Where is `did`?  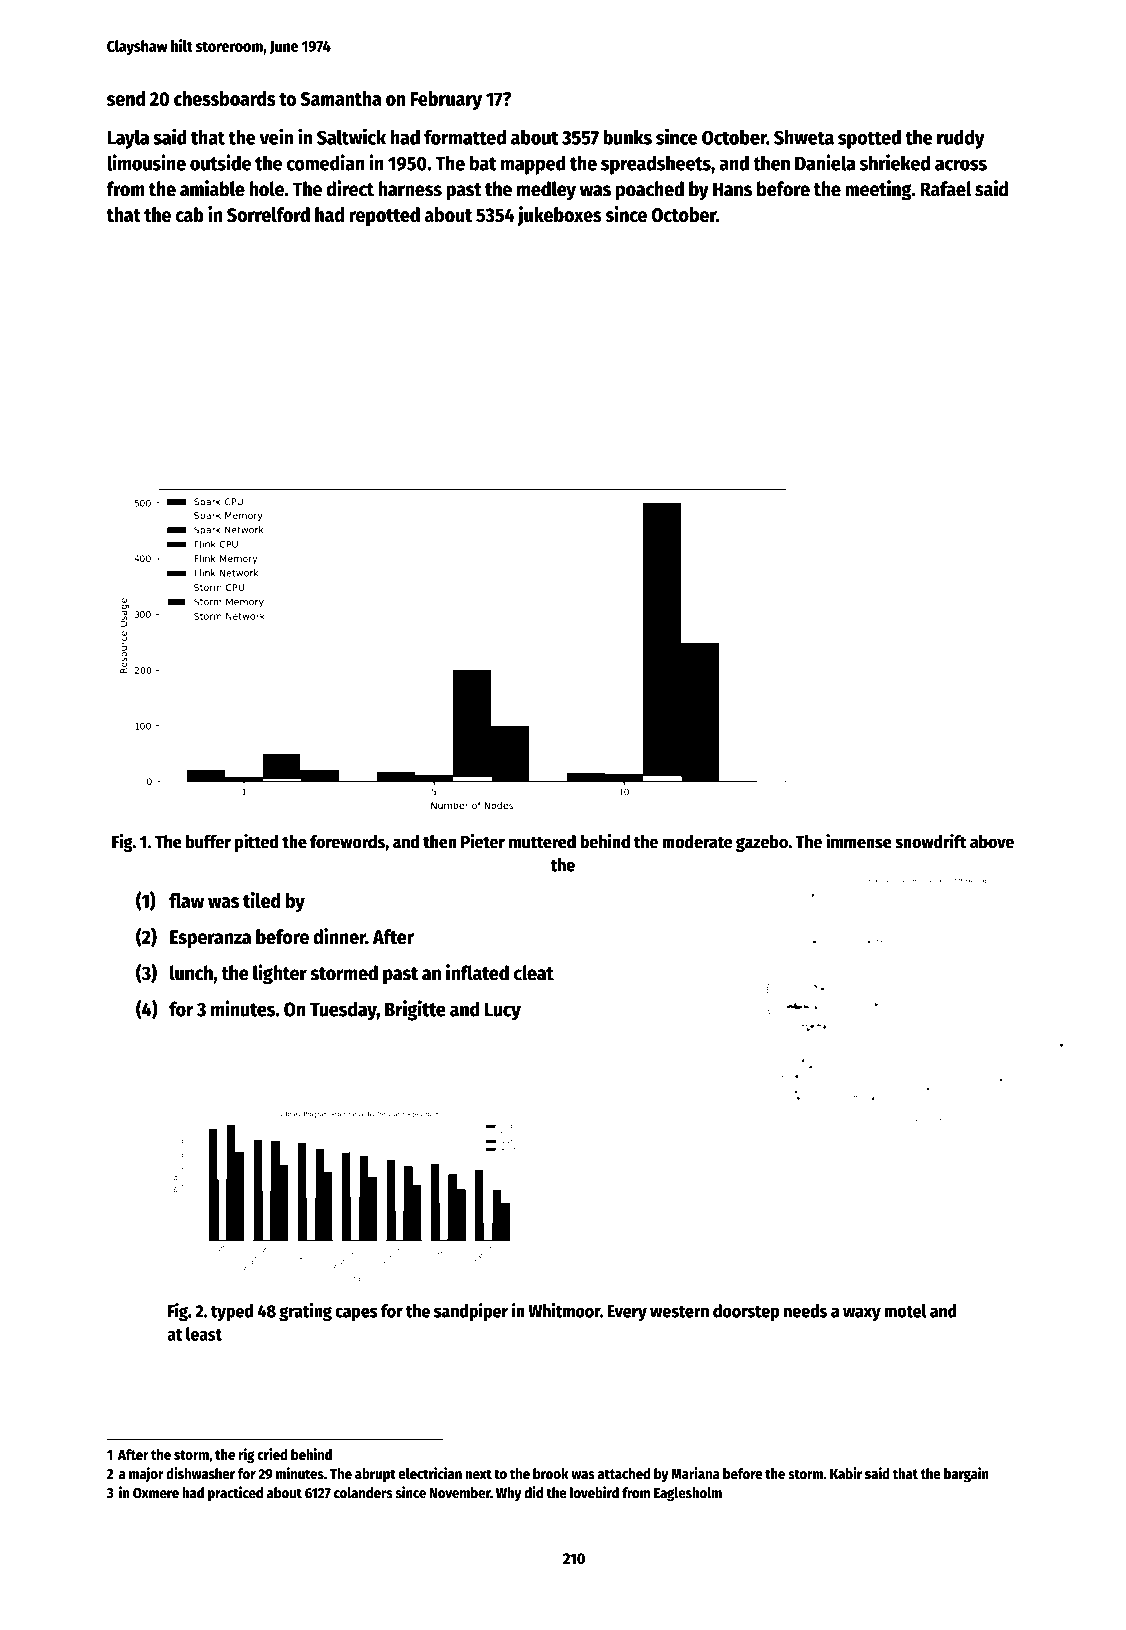 did is located at coordinates (533, 1492).
